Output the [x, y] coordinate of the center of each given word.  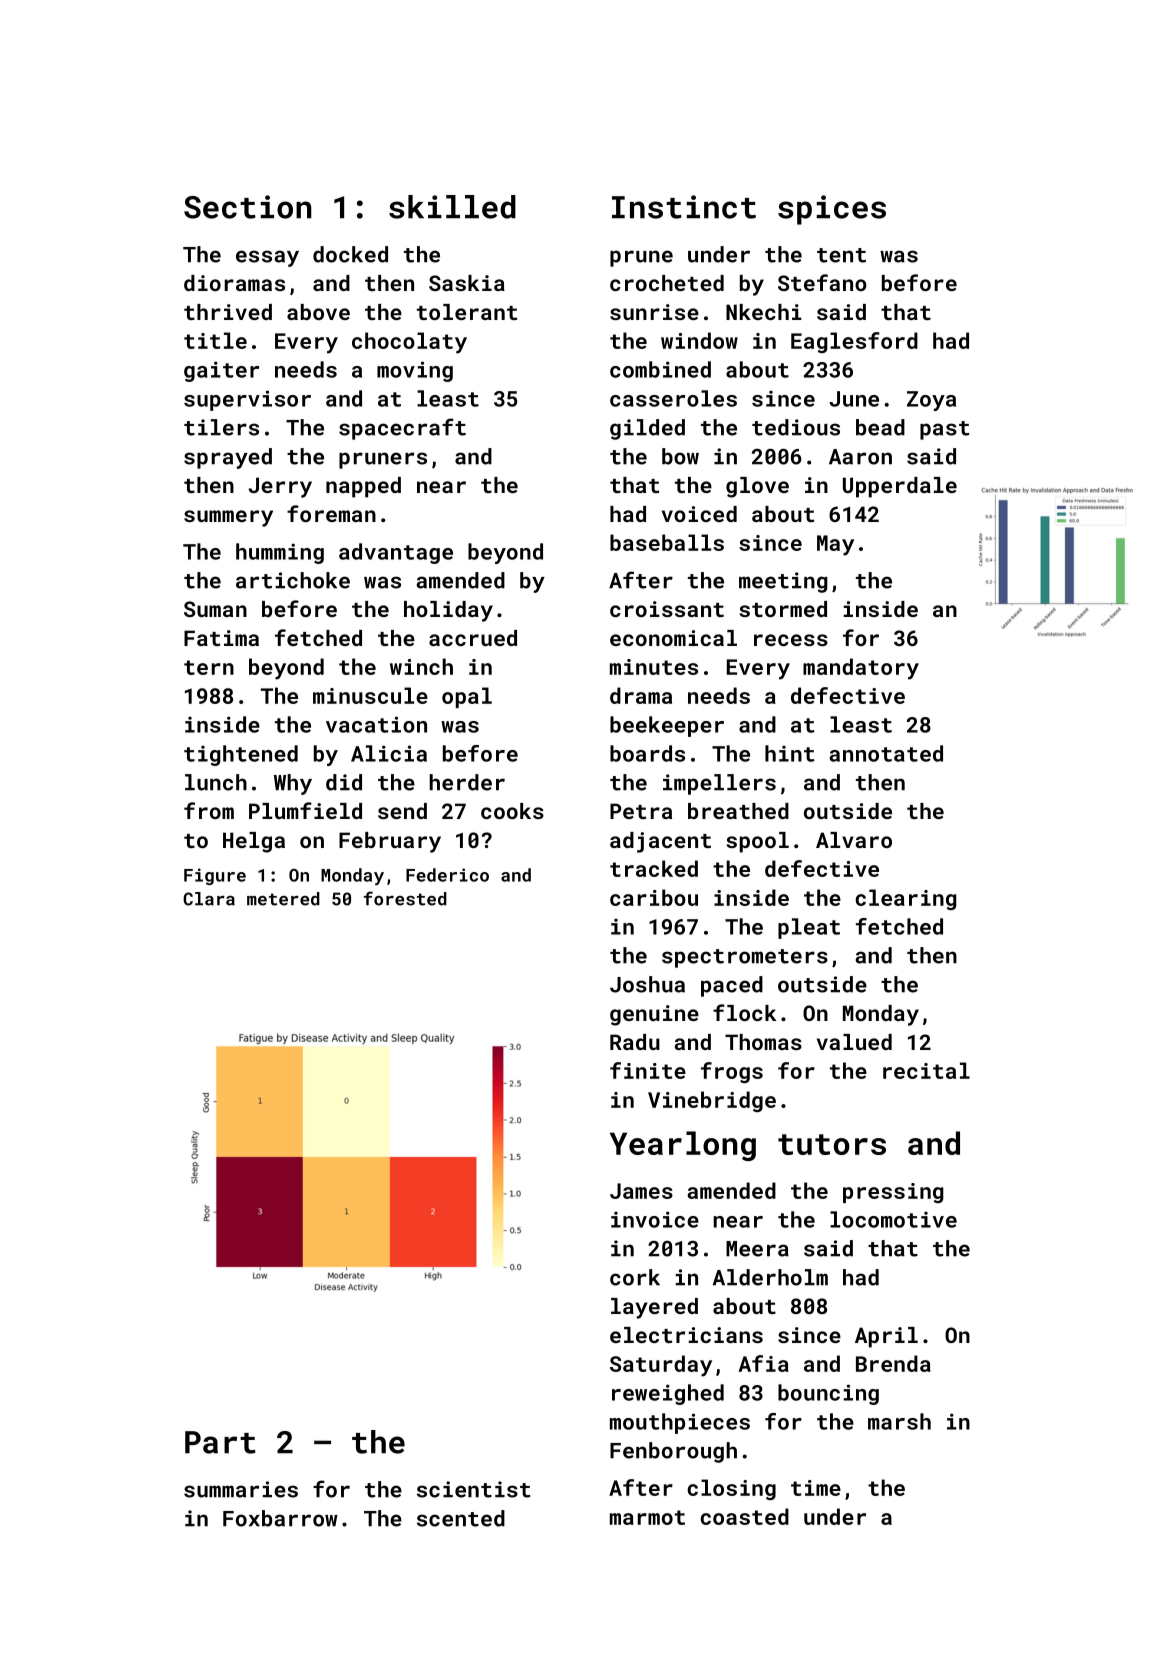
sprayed [228, 458]
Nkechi [764, 312]
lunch [216, 782]
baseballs [667, 542]
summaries [241, 1489]
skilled [452, 207]
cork [635, 1277]
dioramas [234, 283]
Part [220, 1442]
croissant [667, 609]
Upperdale [900, 487]
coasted [744, 1516]
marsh [899, 1421]
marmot [647, 1517]
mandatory [861, 669]
